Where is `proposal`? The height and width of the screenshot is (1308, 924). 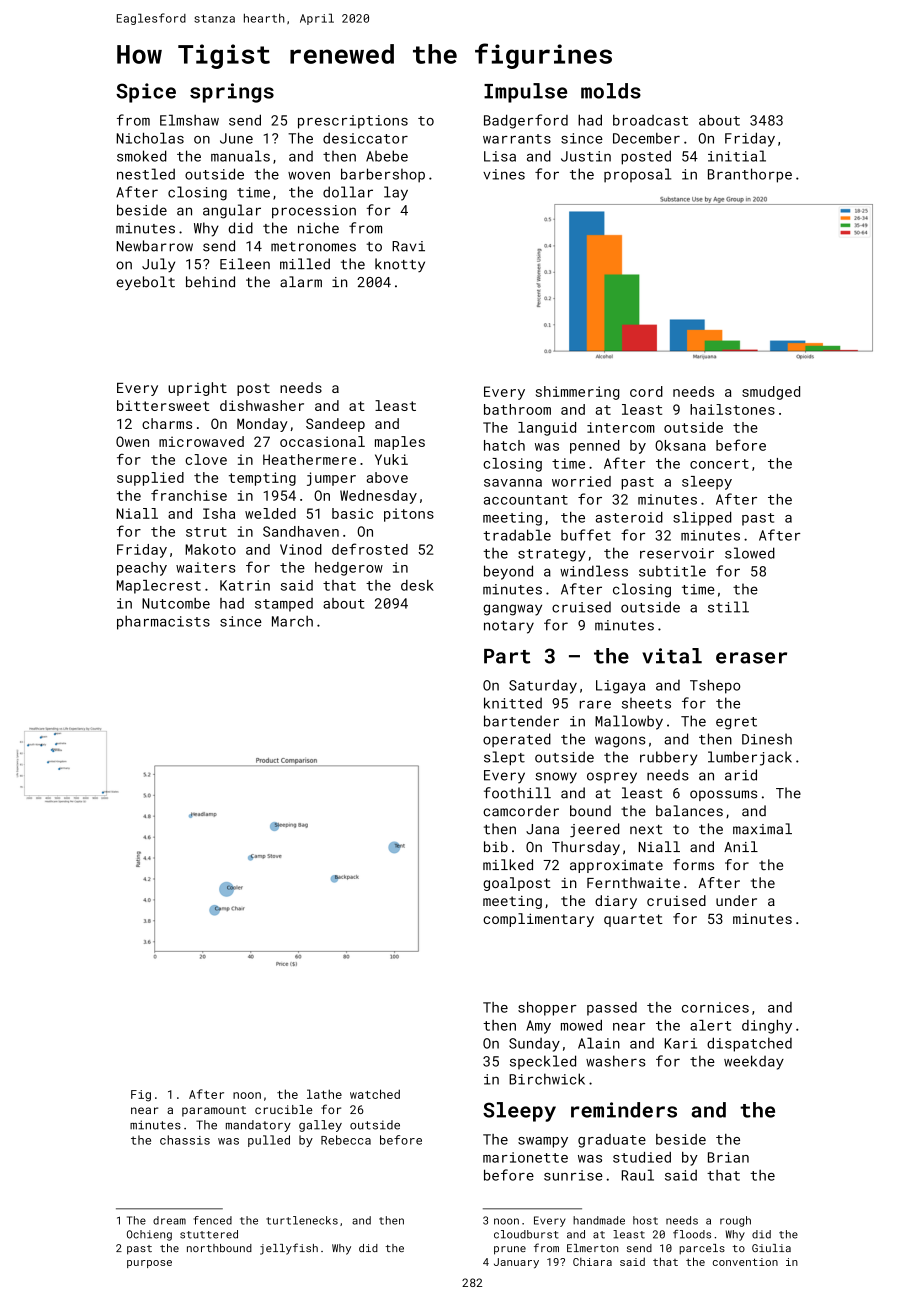 proposal is located at coordinates (637, 175).
